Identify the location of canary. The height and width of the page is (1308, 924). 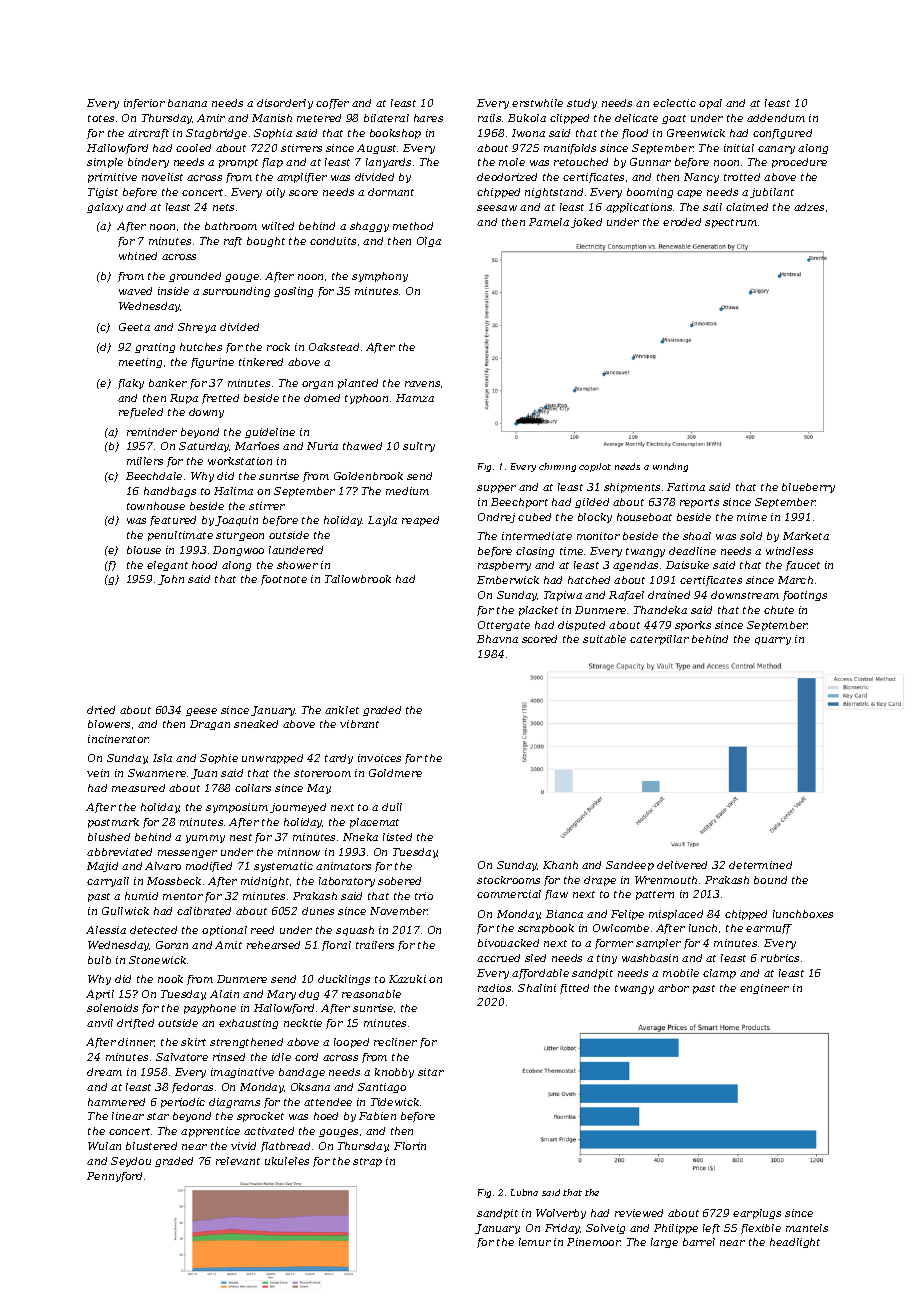
(776, 150).
